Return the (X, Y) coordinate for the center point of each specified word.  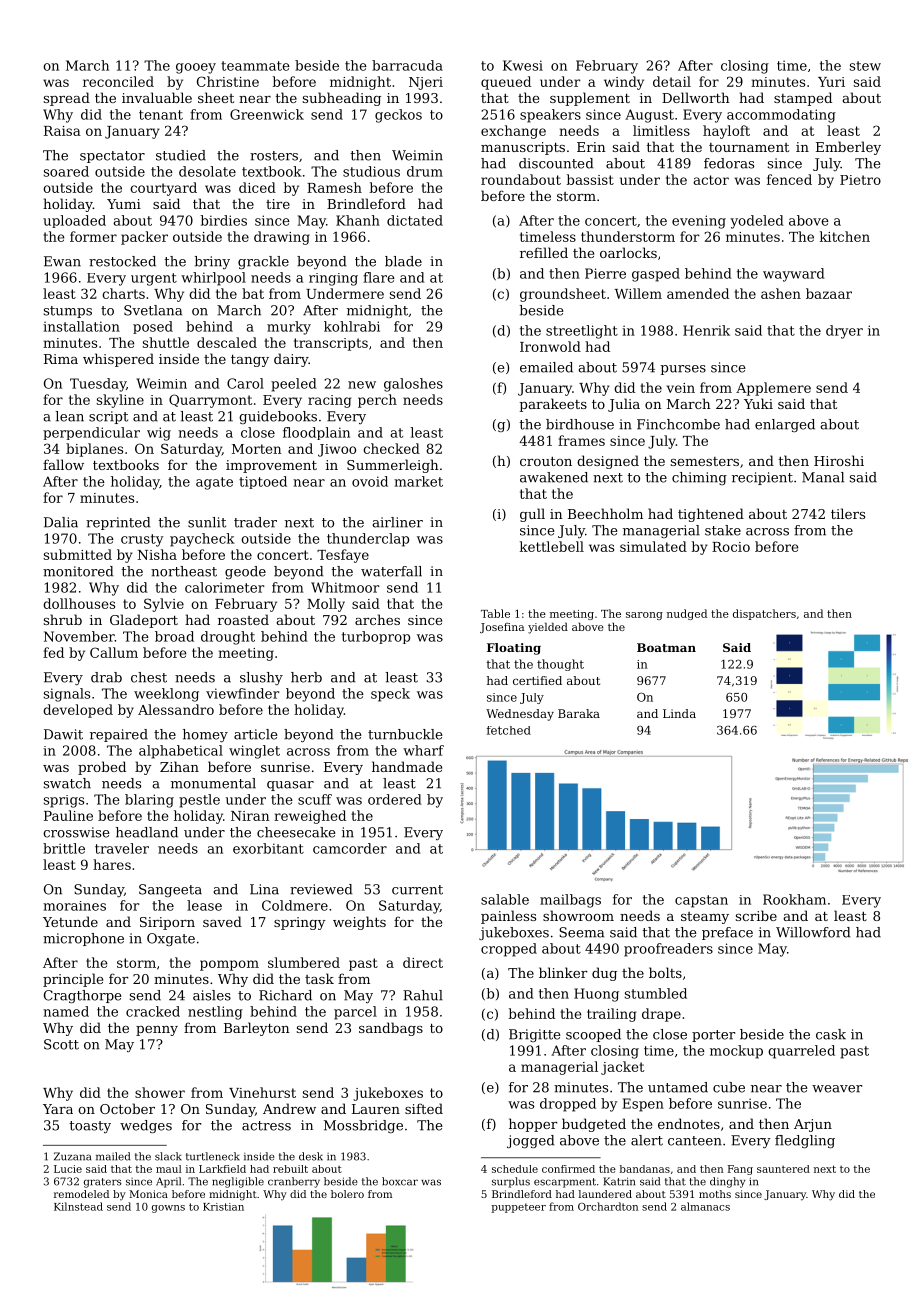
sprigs (64, 801)
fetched (509, 730)
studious (371, 171)
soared (66, 171)
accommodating (781, 116)
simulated (653, 546)
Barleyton (257, 1029)
